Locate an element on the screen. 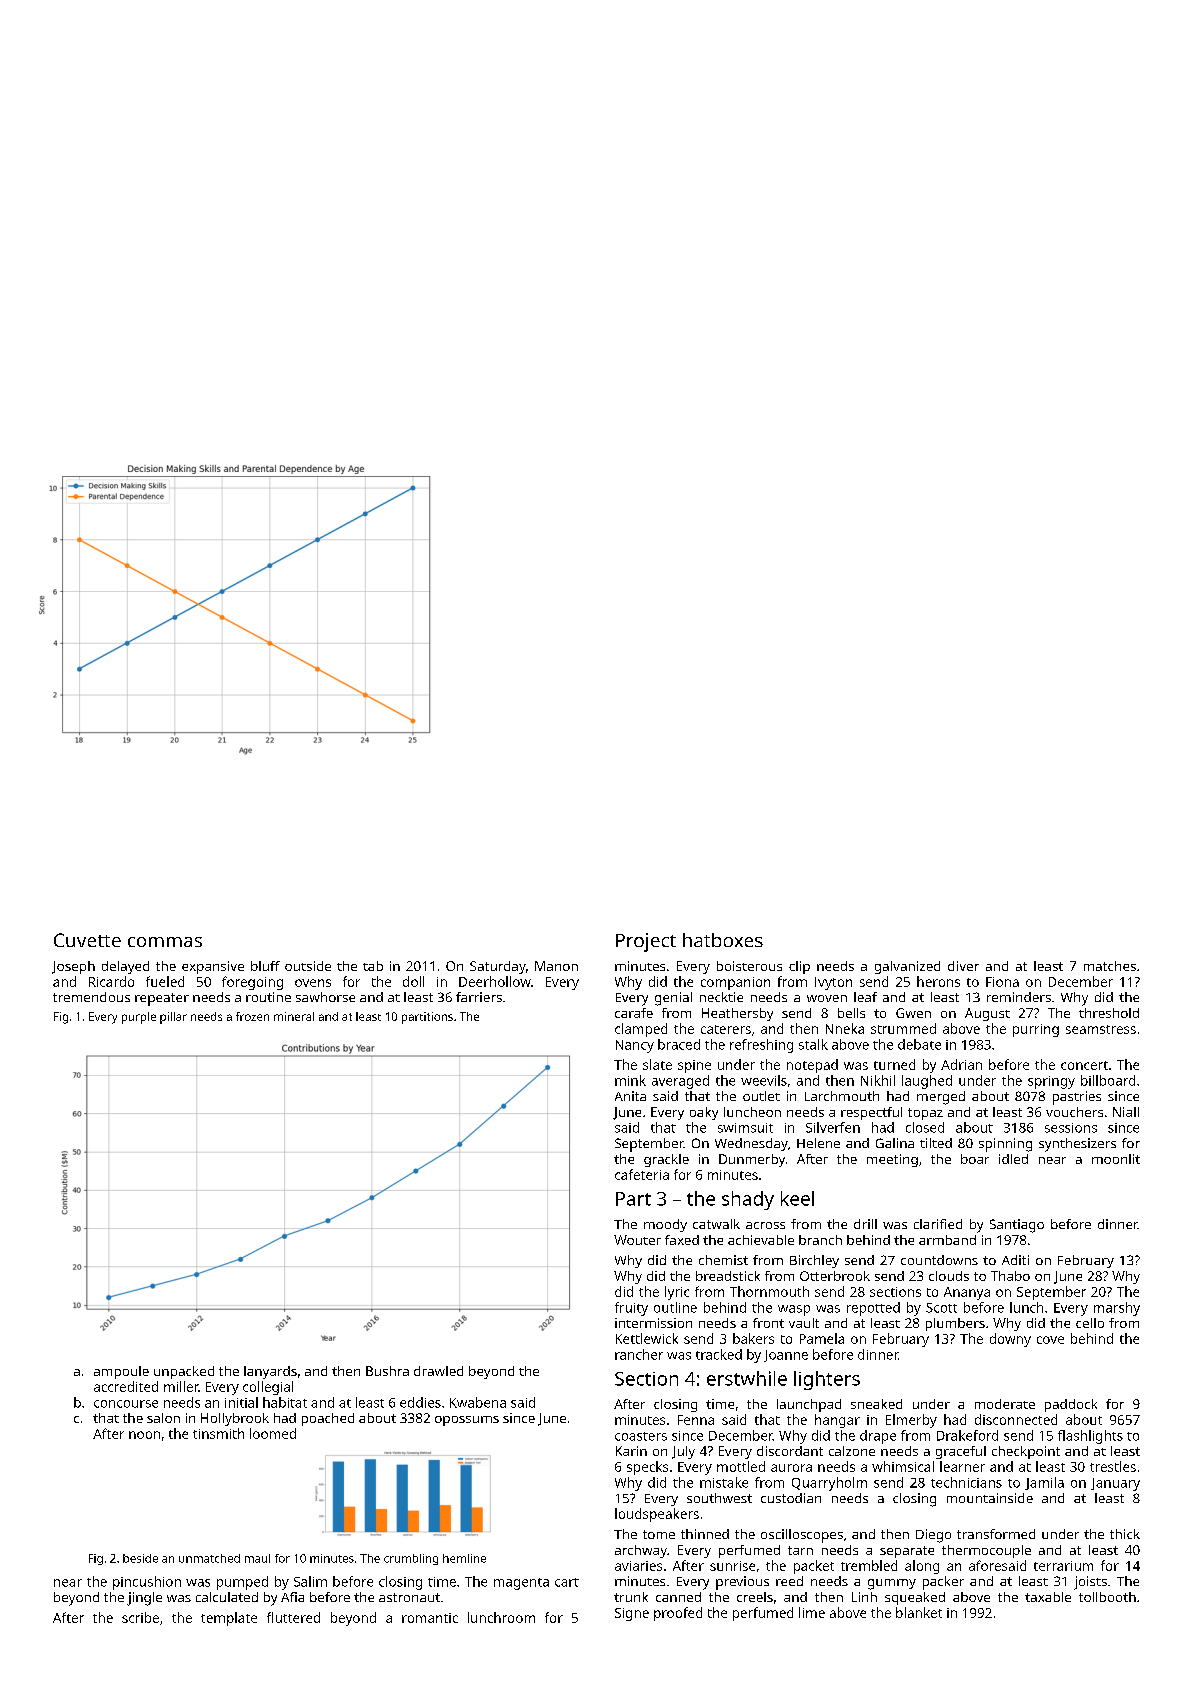 The height and width of the screenshot is (1687, 1193). clip is located at coordinates (799, 967).
